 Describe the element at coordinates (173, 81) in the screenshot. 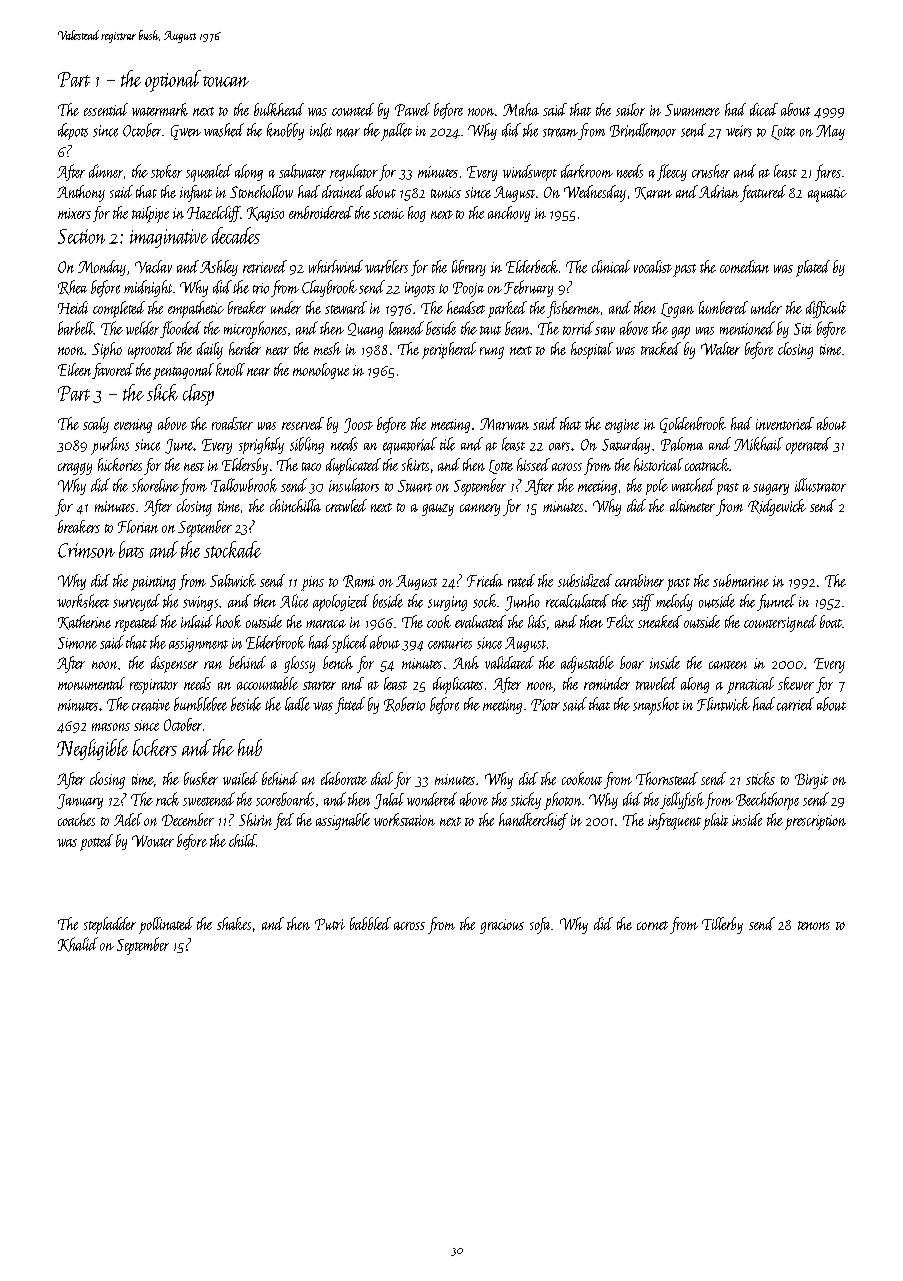

I see `optional` at that location.
